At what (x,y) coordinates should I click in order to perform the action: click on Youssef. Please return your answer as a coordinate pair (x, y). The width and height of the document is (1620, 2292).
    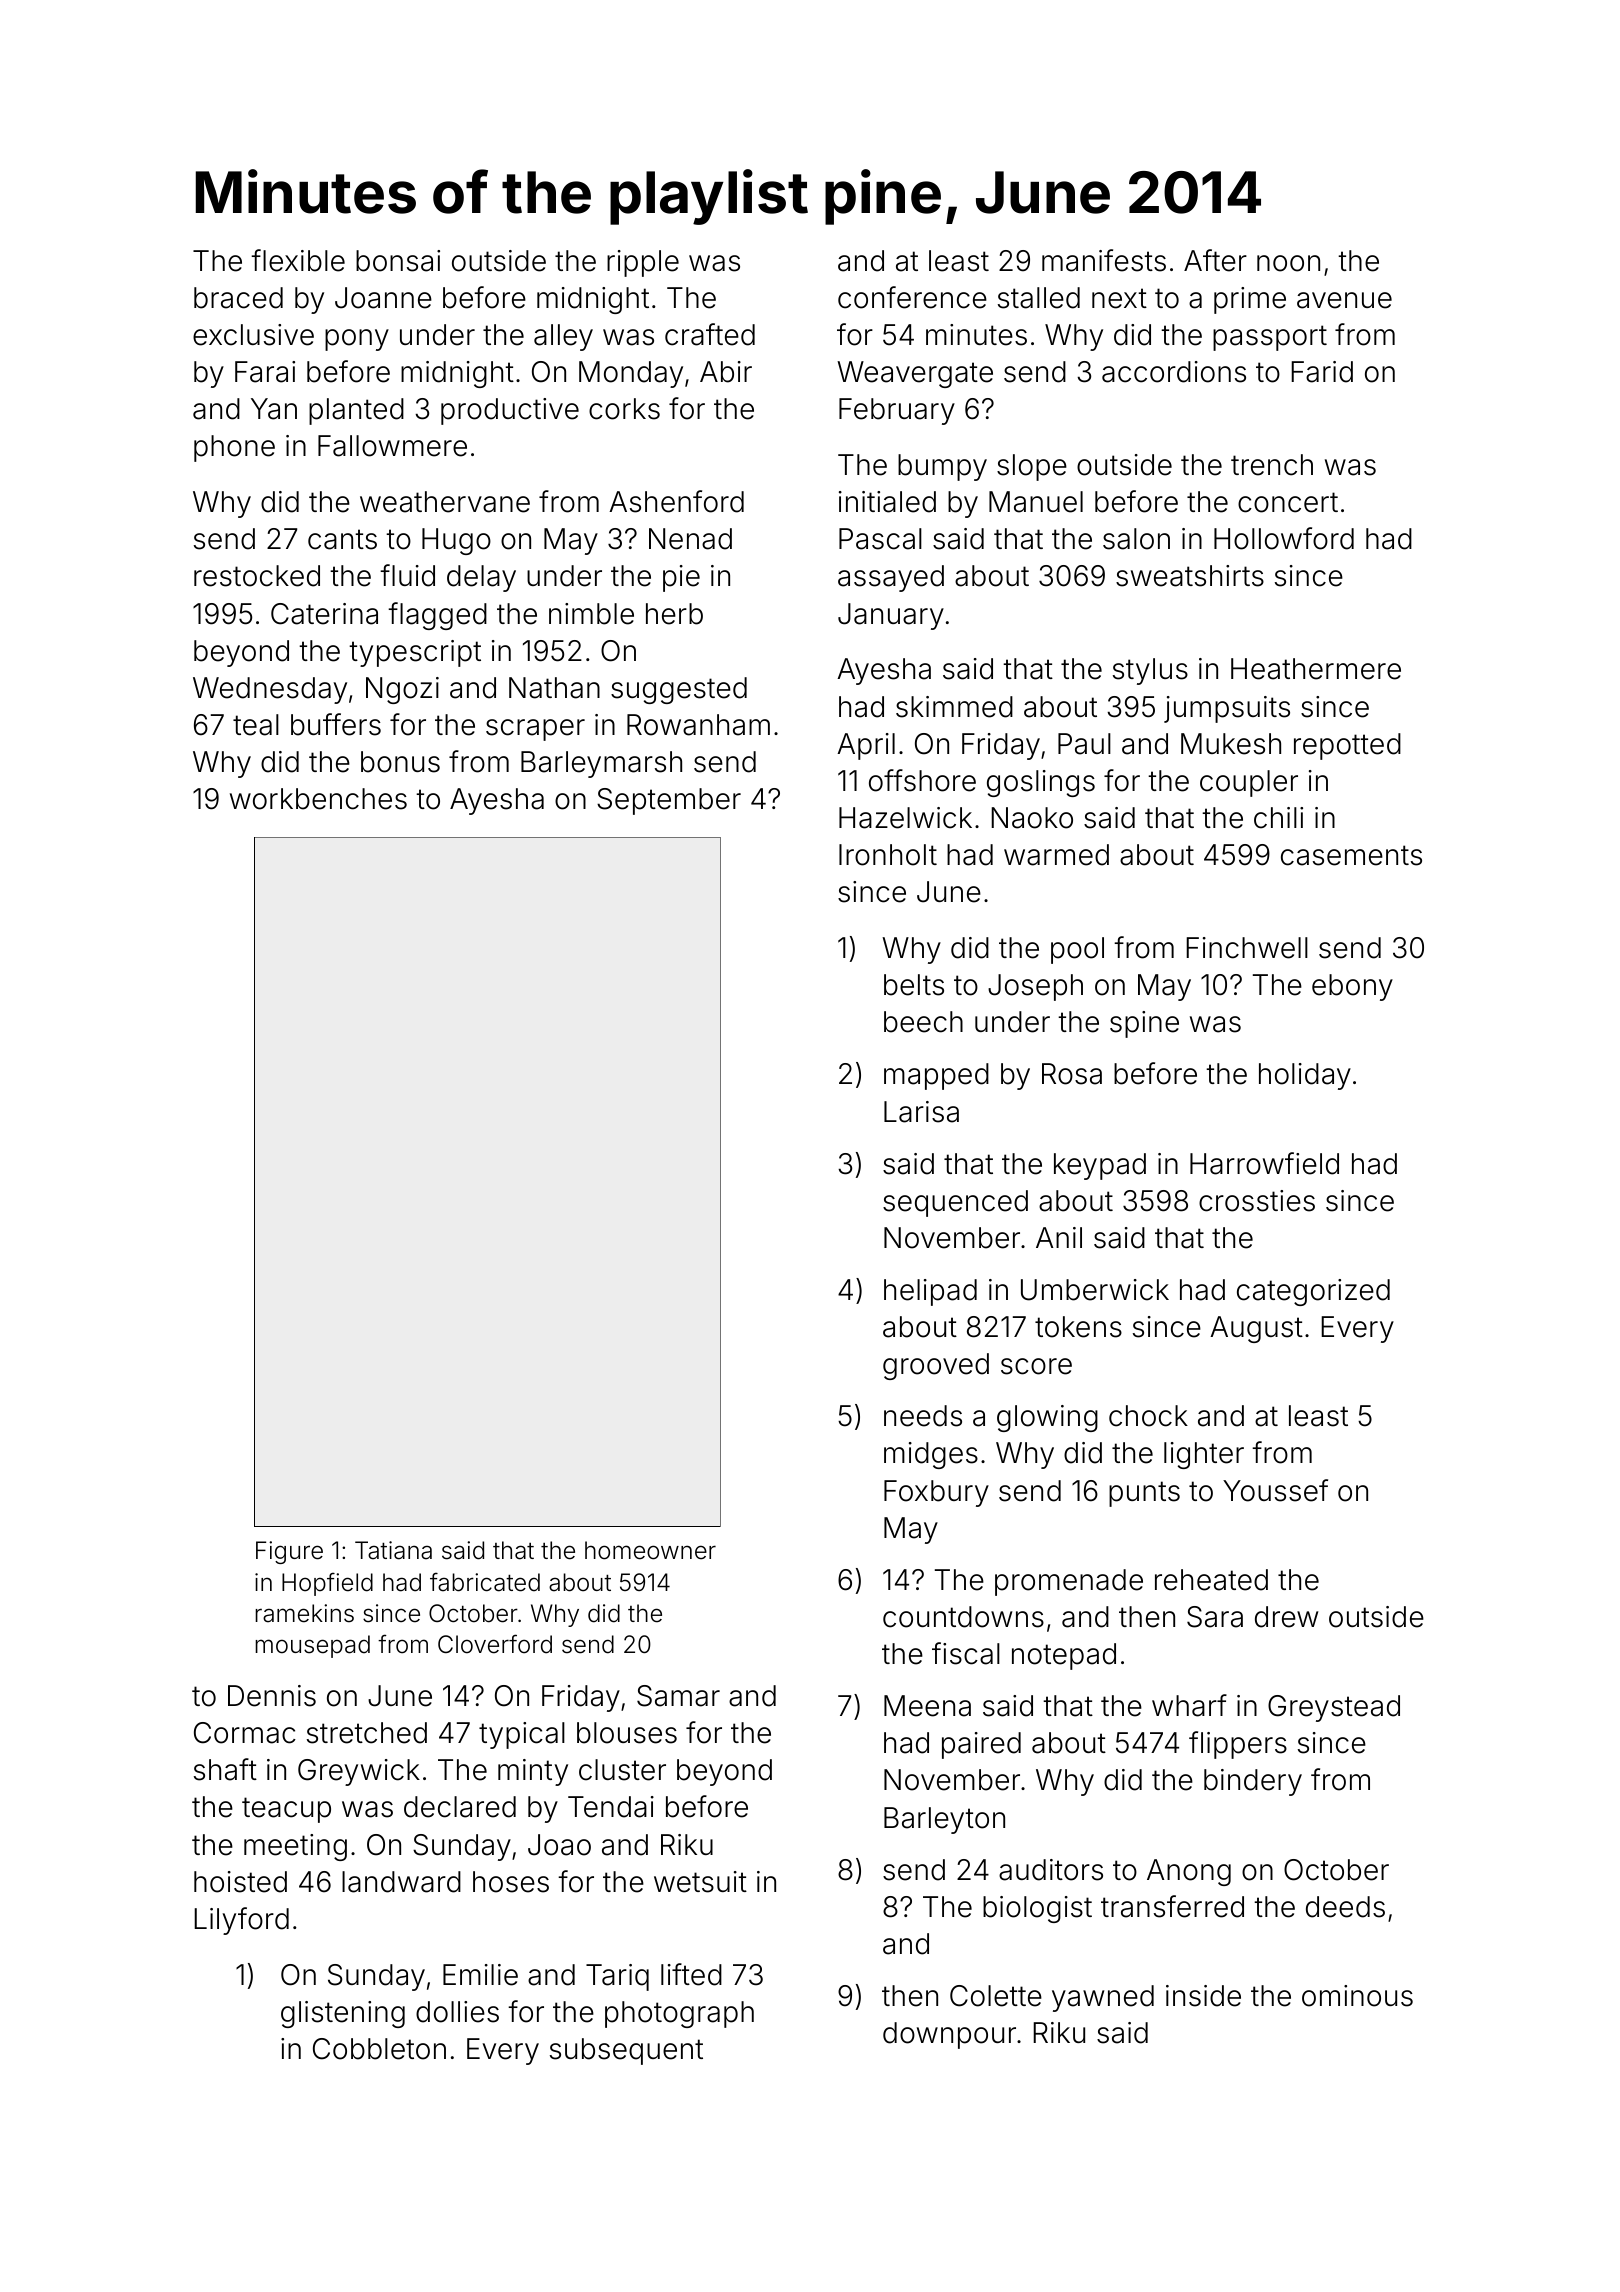
    Looking at the image, I should click on (1275, 1490).
